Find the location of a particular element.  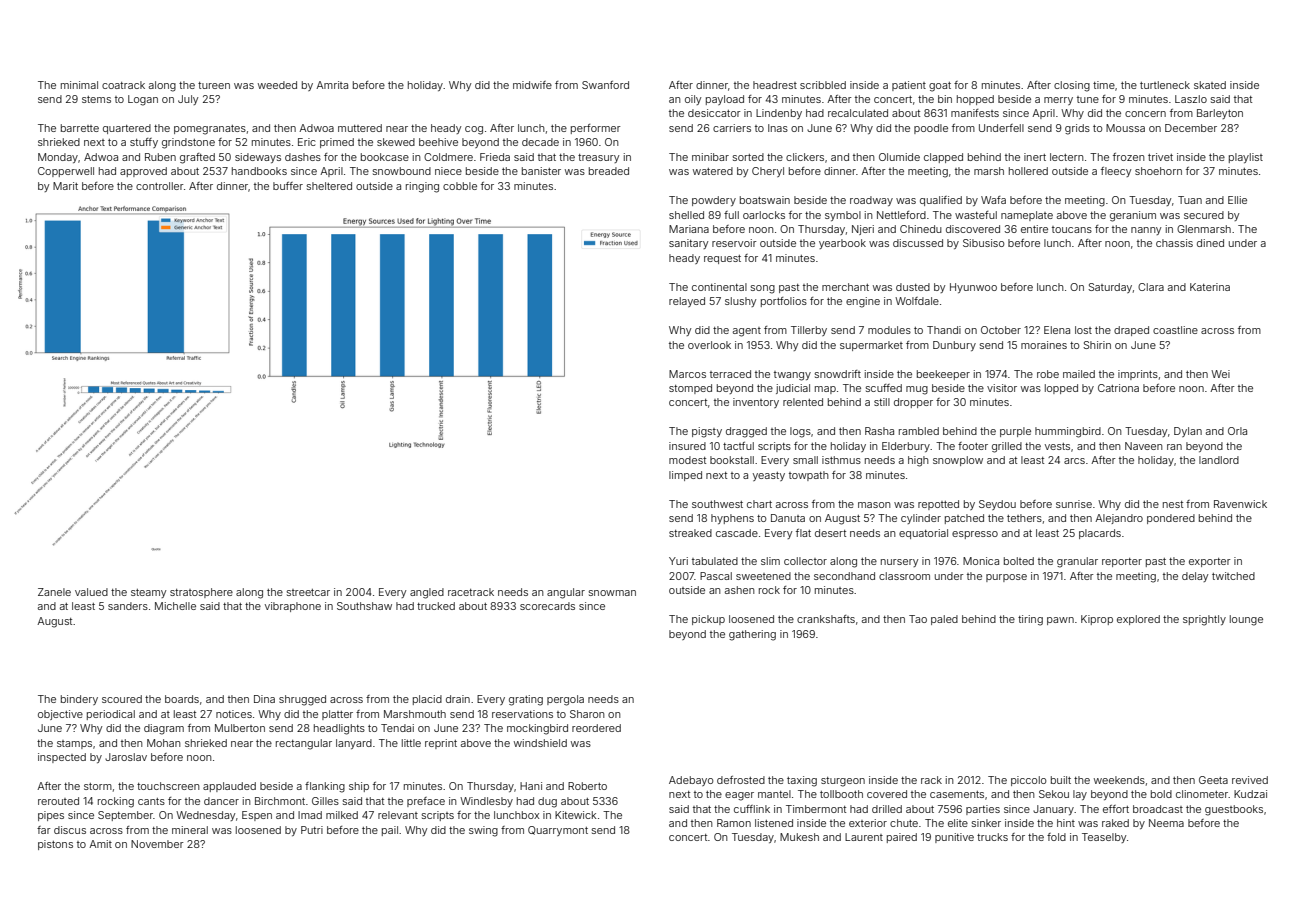

piccolo is located at coordinates (1028, 781).
